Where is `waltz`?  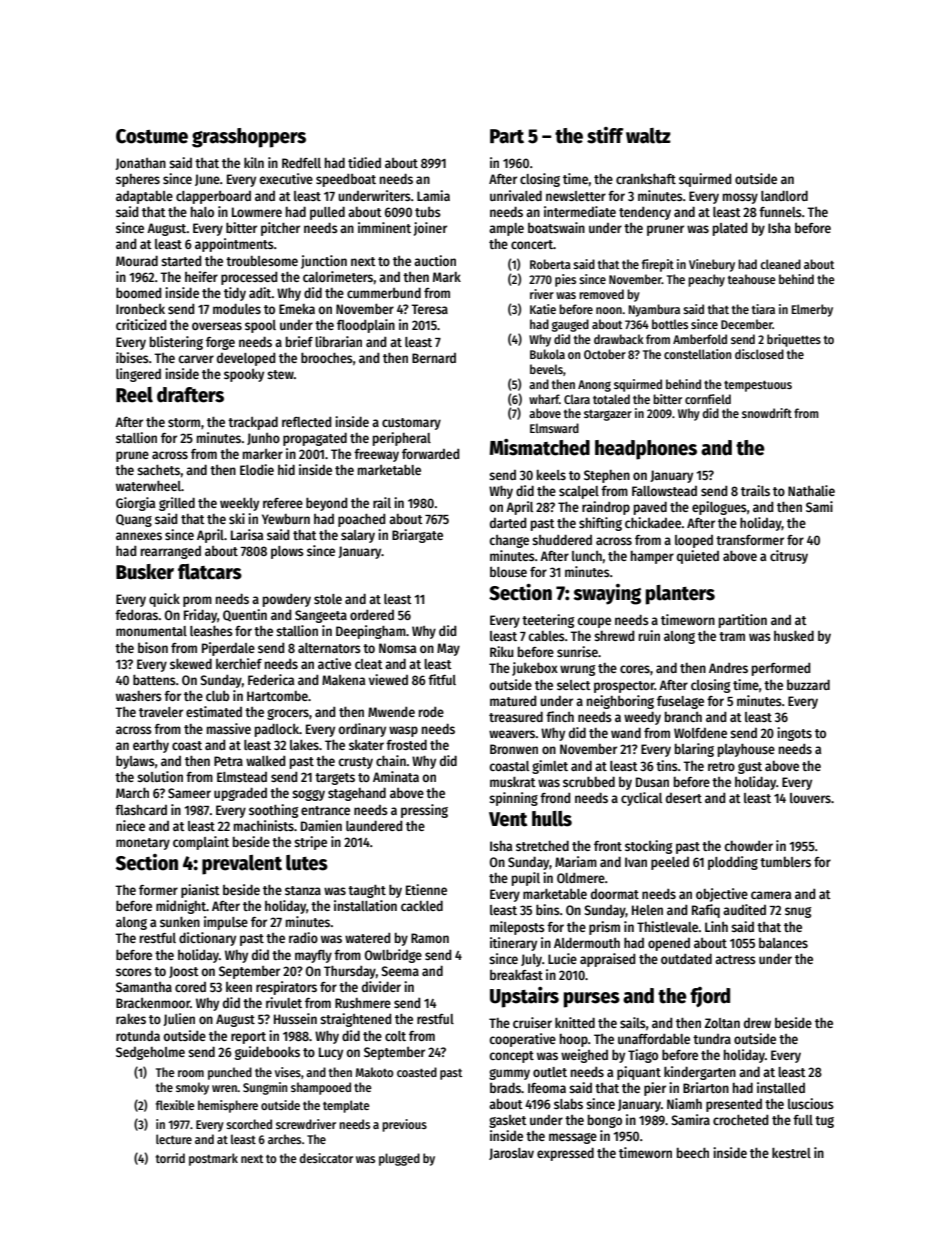
waltz is located at coordinates (648, 136).
